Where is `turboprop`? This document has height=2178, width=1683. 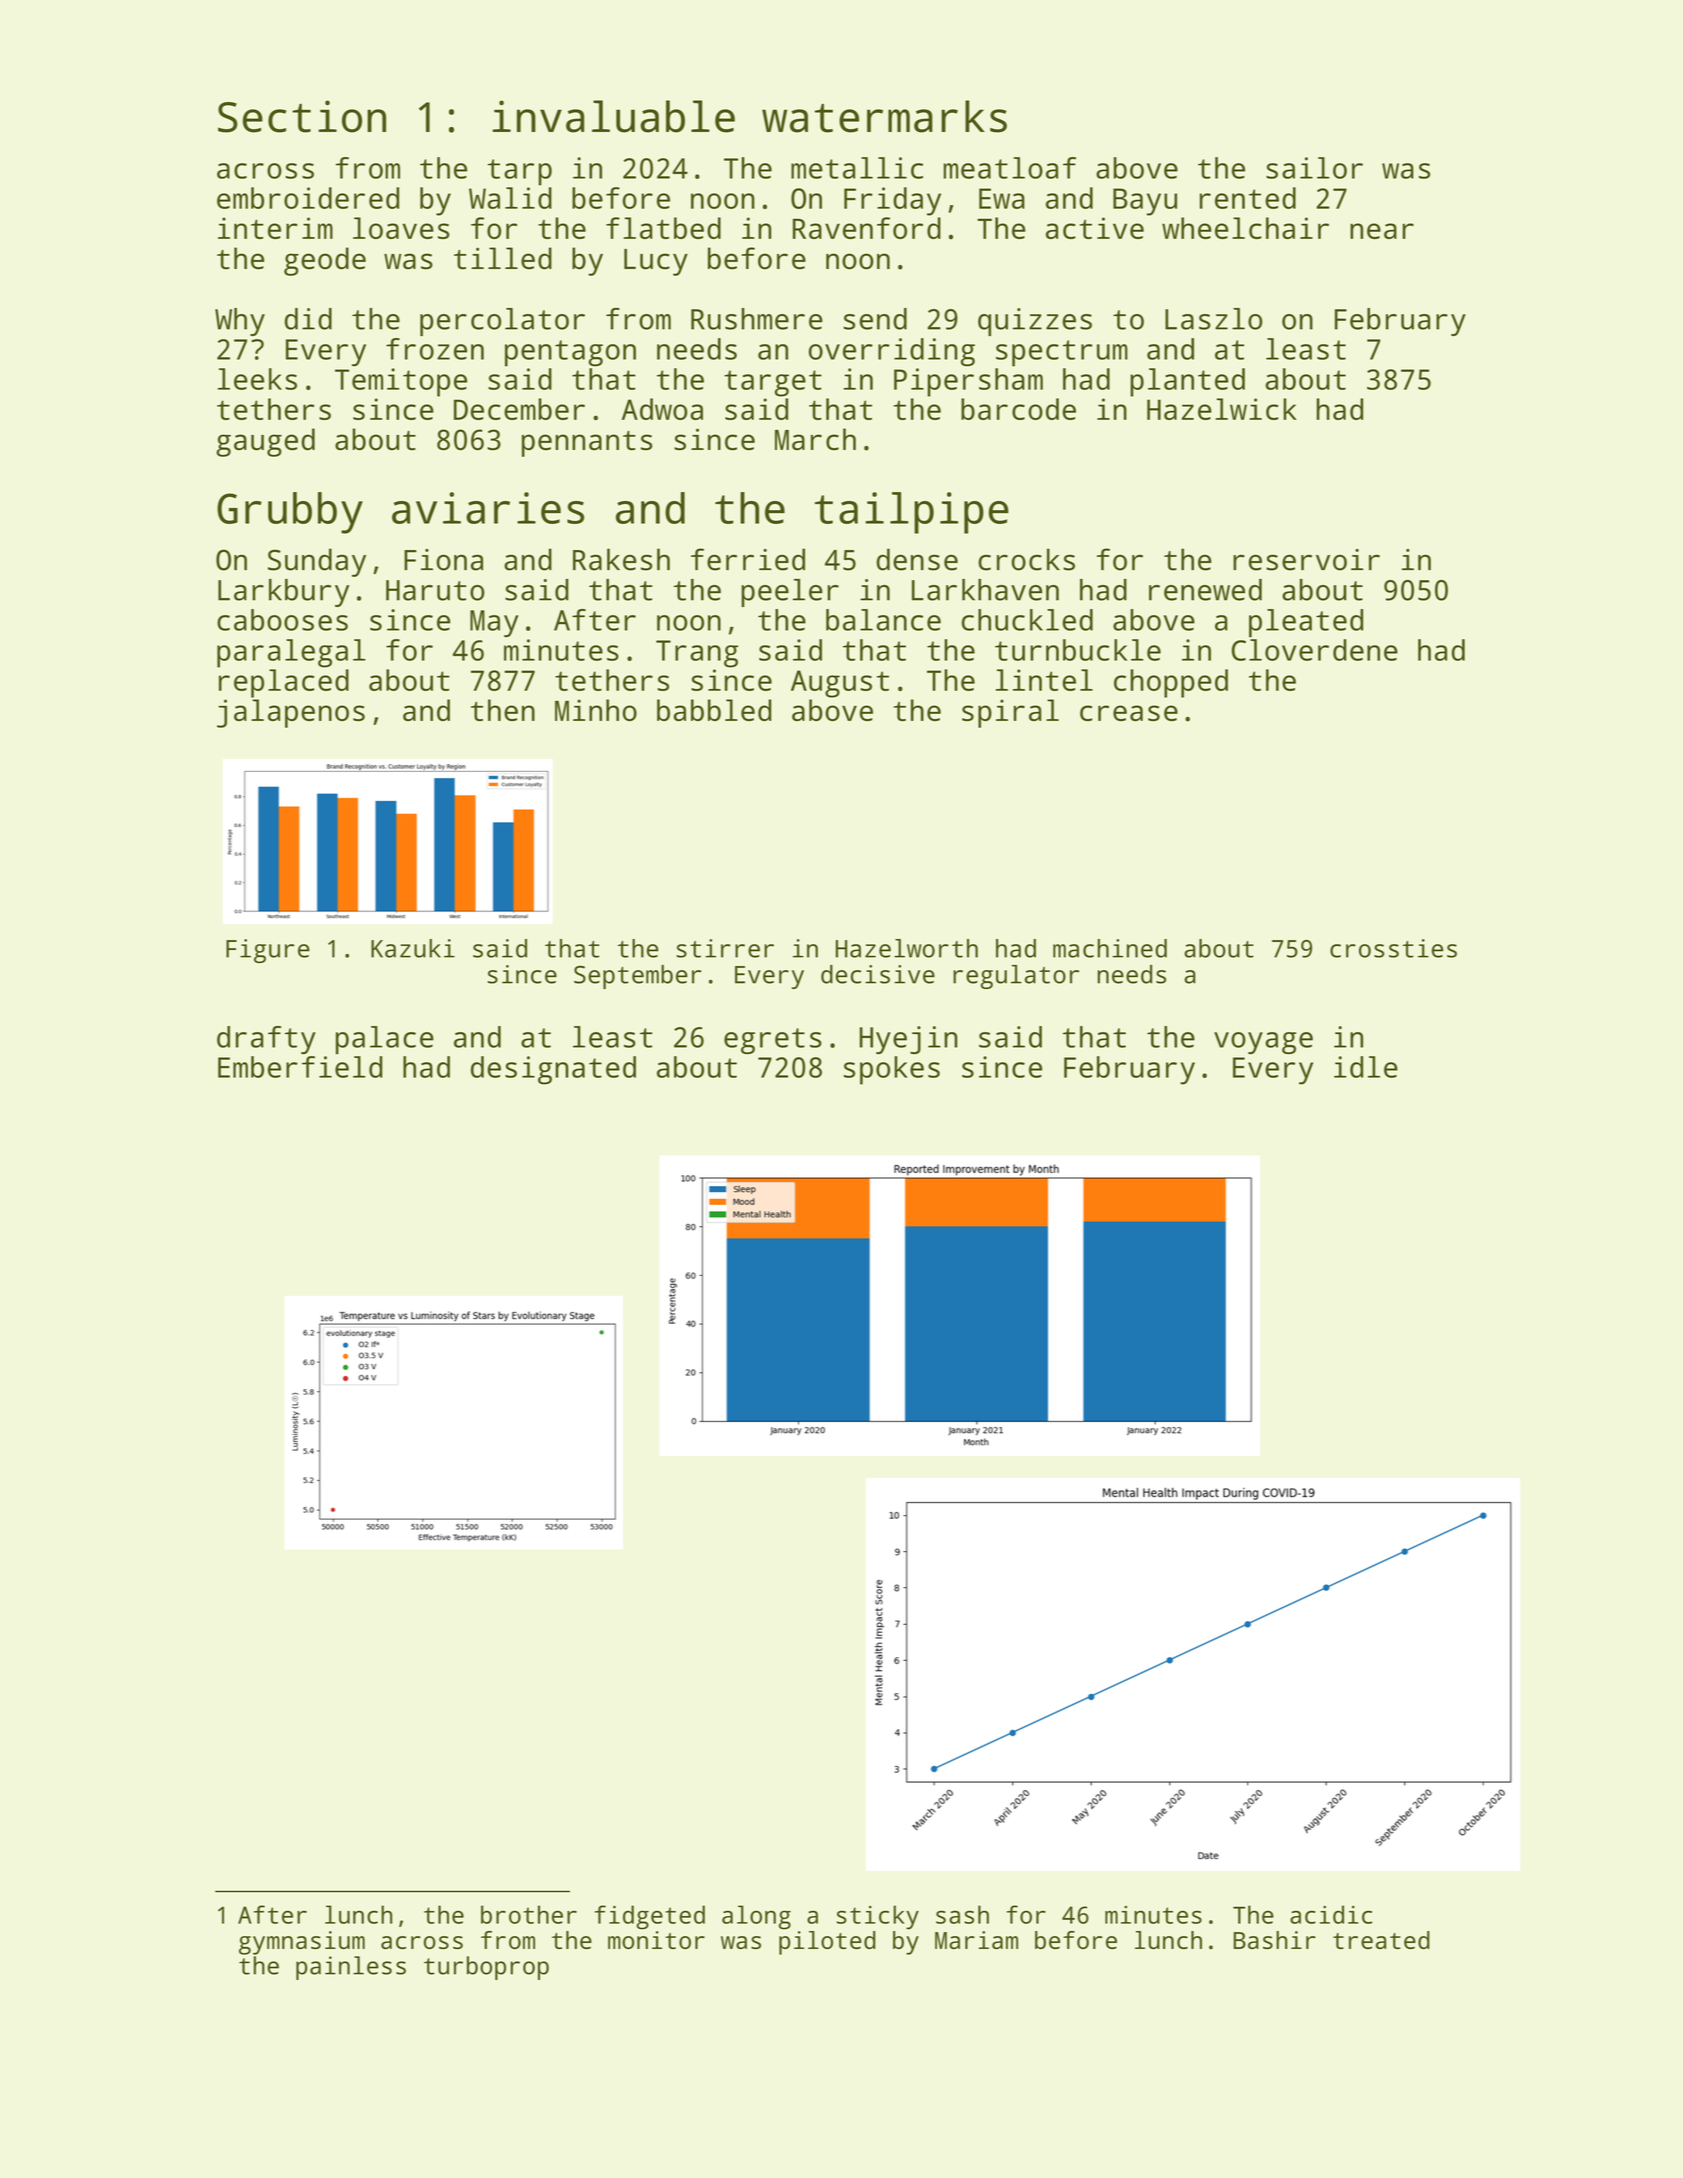 turboprop is located at coordinates (486, 1968).
